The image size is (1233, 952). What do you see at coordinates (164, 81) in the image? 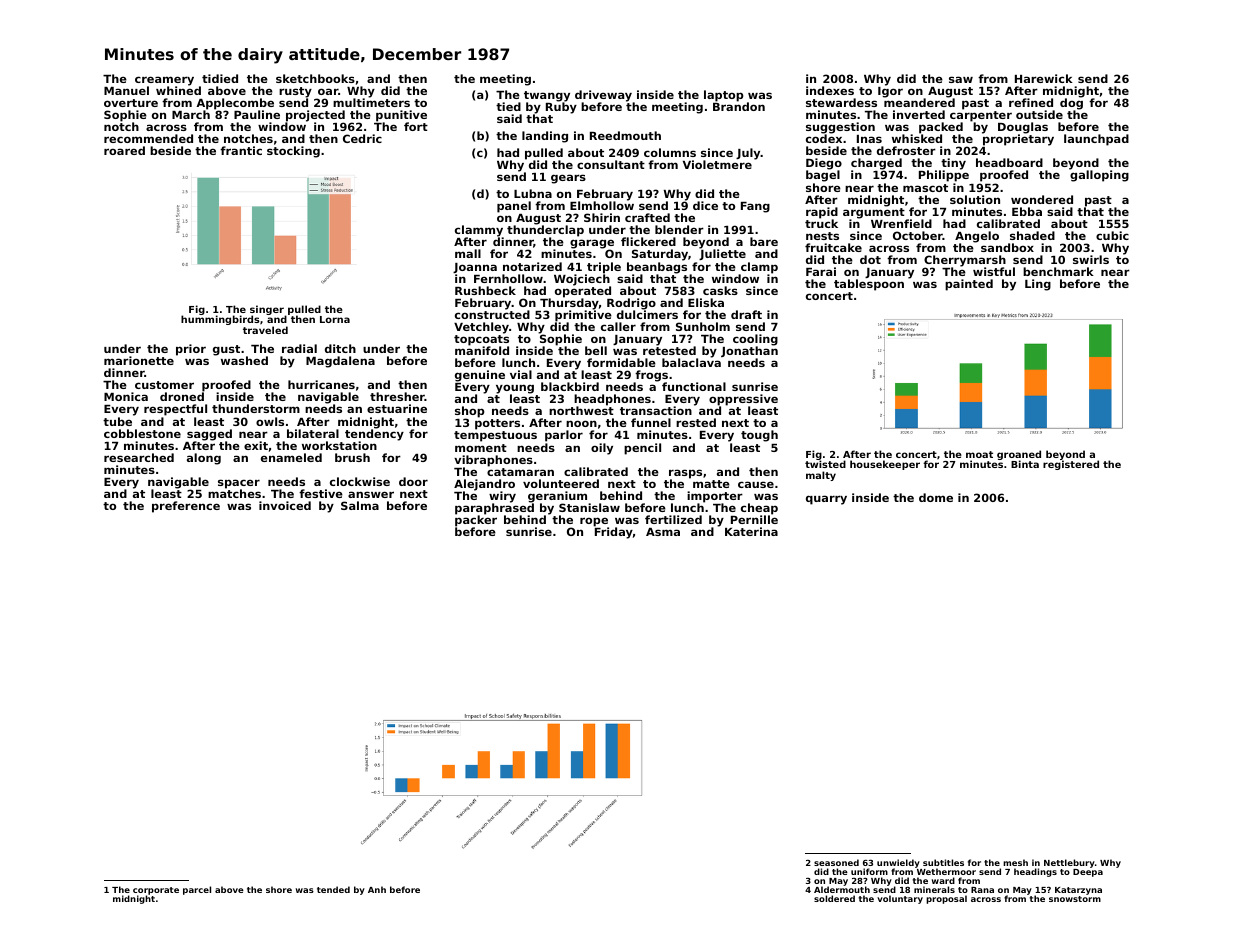
I see `creamery` at bounding box center [164, 81].
